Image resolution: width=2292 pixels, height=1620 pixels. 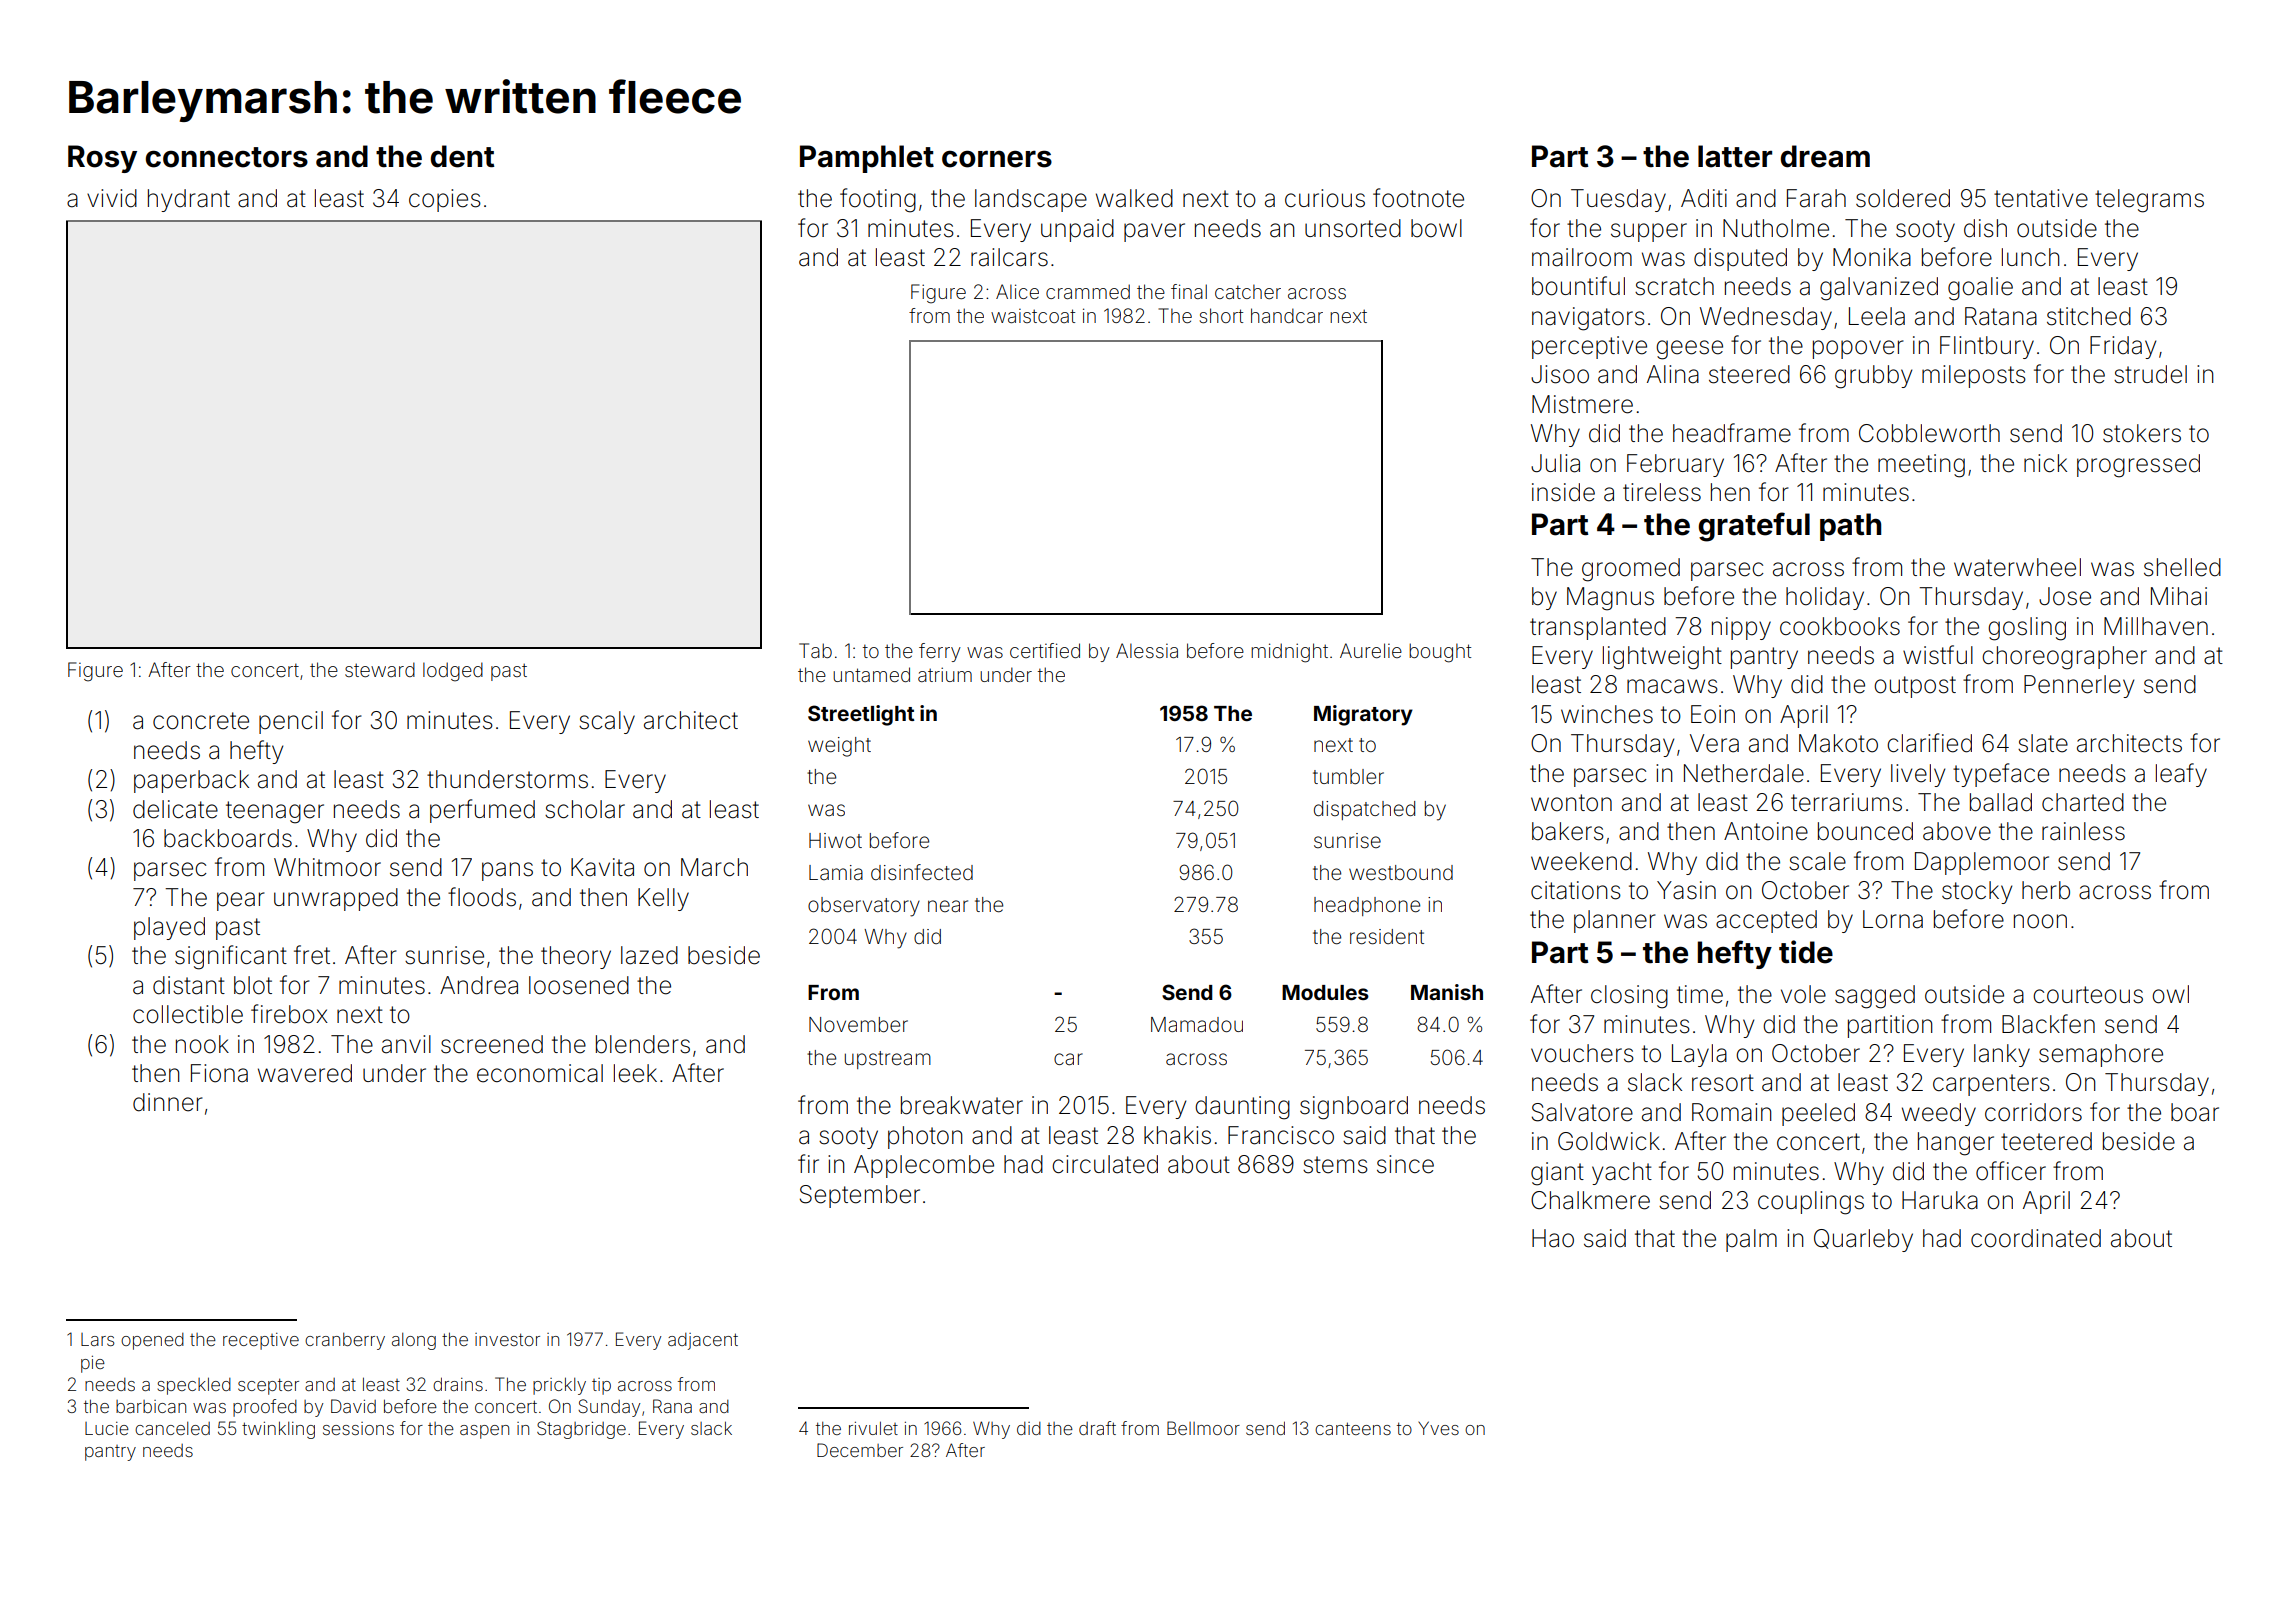 What do you see at coordinates (1088, 291) in the page?
I see `crammed` at bounding box center [1088, 291].
